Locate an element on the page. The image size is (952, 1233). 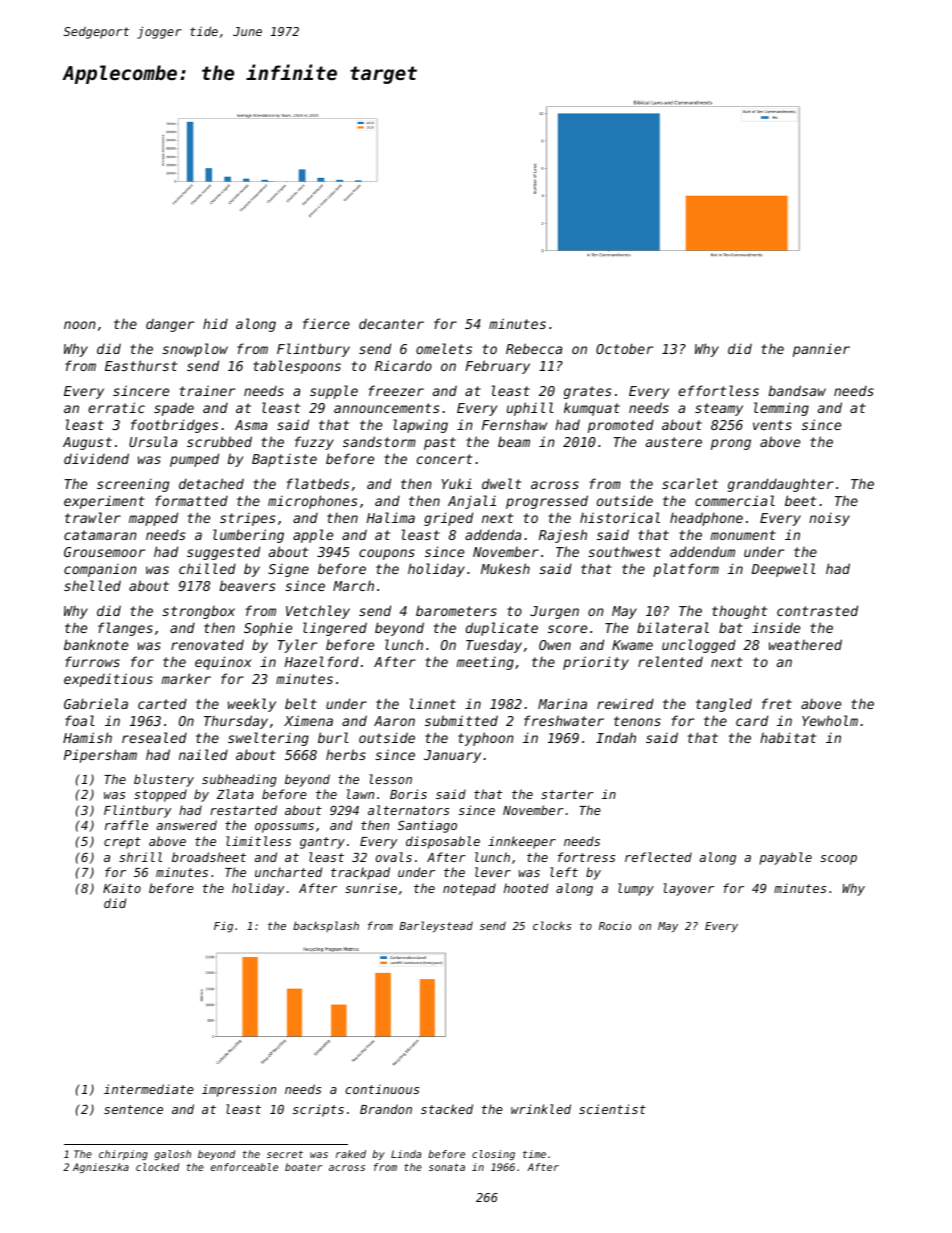
lingered is located at coordinates (335, 629).
